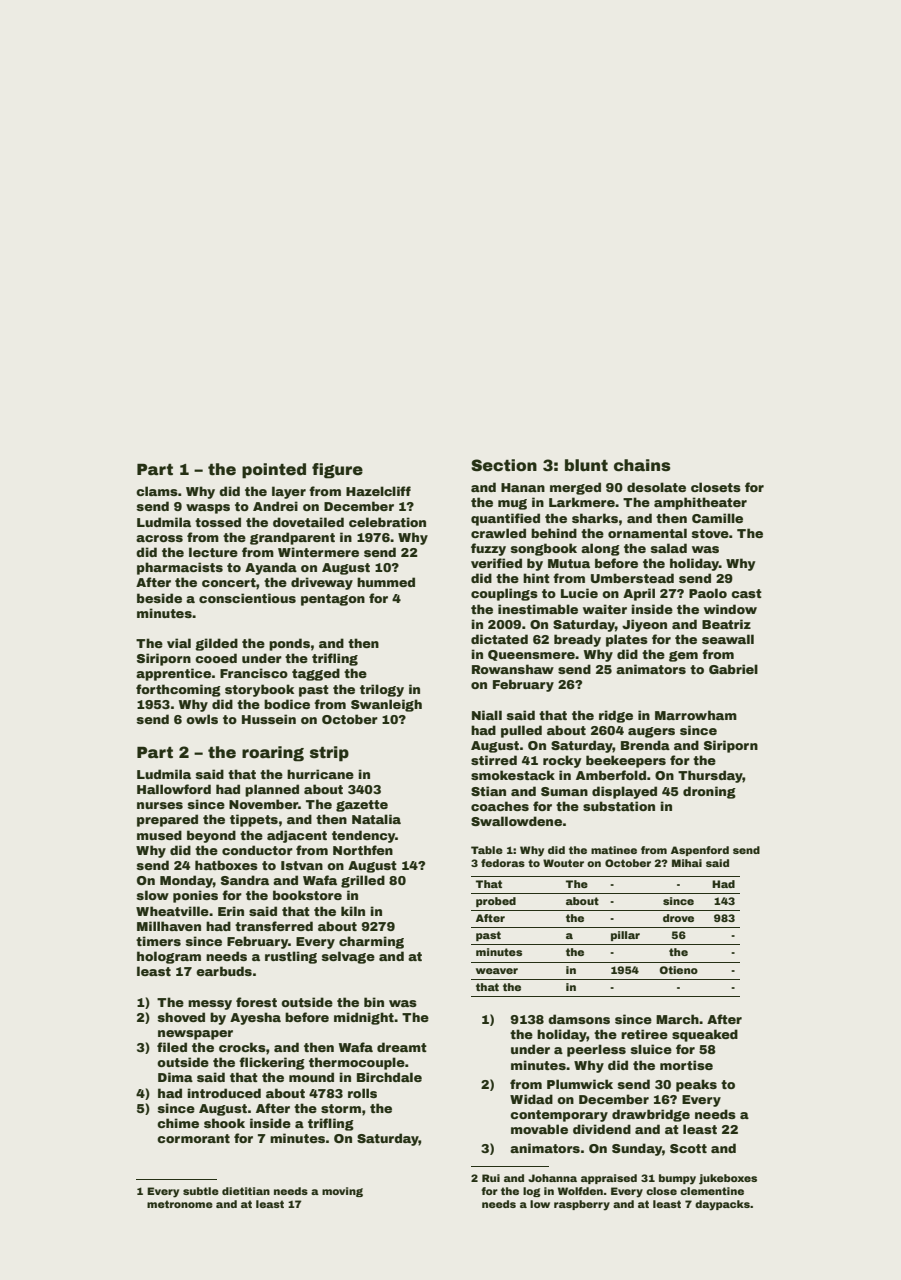 This screenshot has height=1280, width=901. What do you see at coordinates (216, 644) in the screenshot?
I see `gilded` at bounding box center [216, 644].
